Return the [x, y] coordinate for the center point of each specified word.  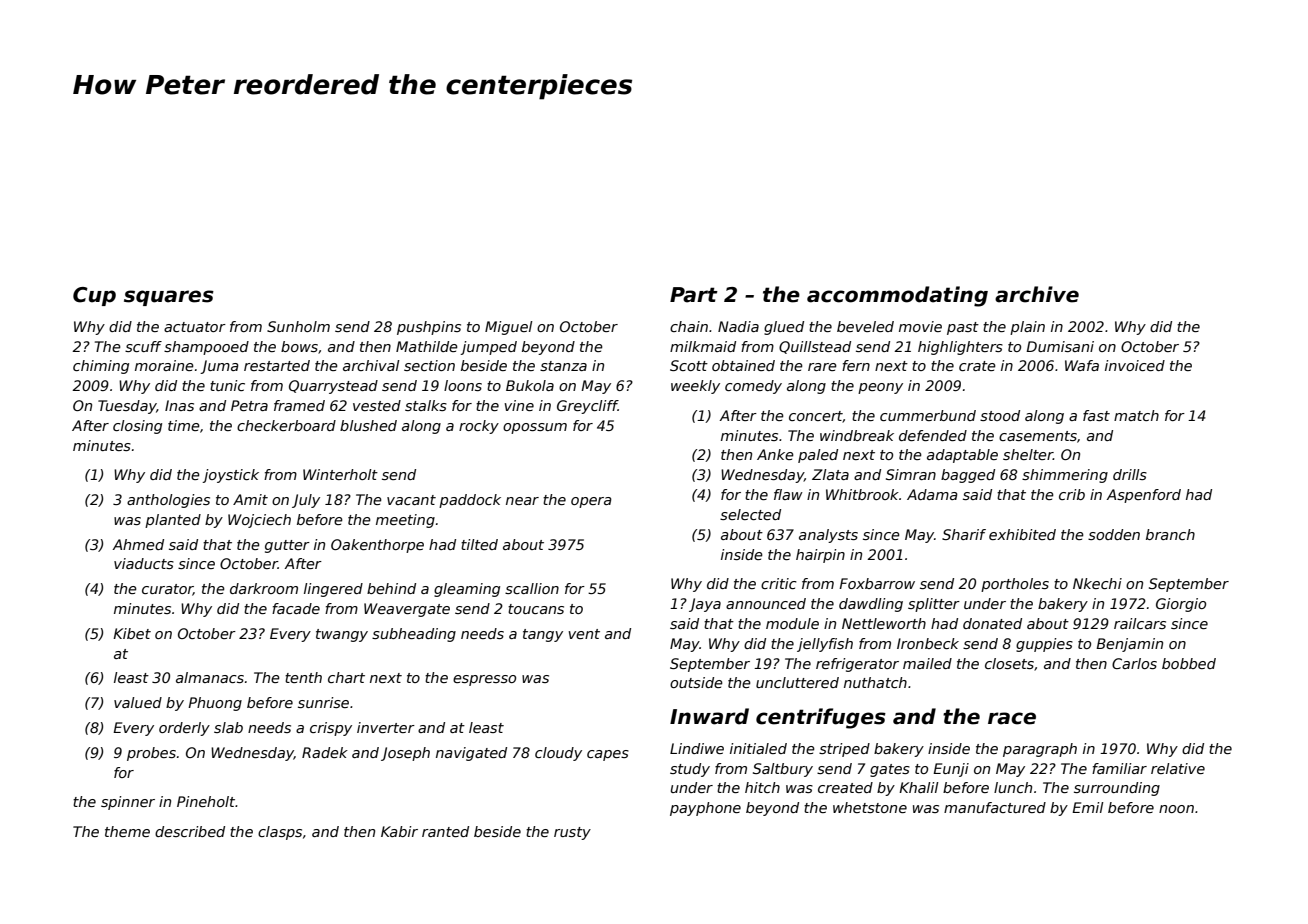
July [306, 501]
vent [584, 634]
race [1012, 718]
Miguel [509, 328]
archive [1037, 294]
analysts [828, 536]
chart [346, 677]
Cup [94, 296]
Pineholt [206, 801]
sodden [1114, 534]
